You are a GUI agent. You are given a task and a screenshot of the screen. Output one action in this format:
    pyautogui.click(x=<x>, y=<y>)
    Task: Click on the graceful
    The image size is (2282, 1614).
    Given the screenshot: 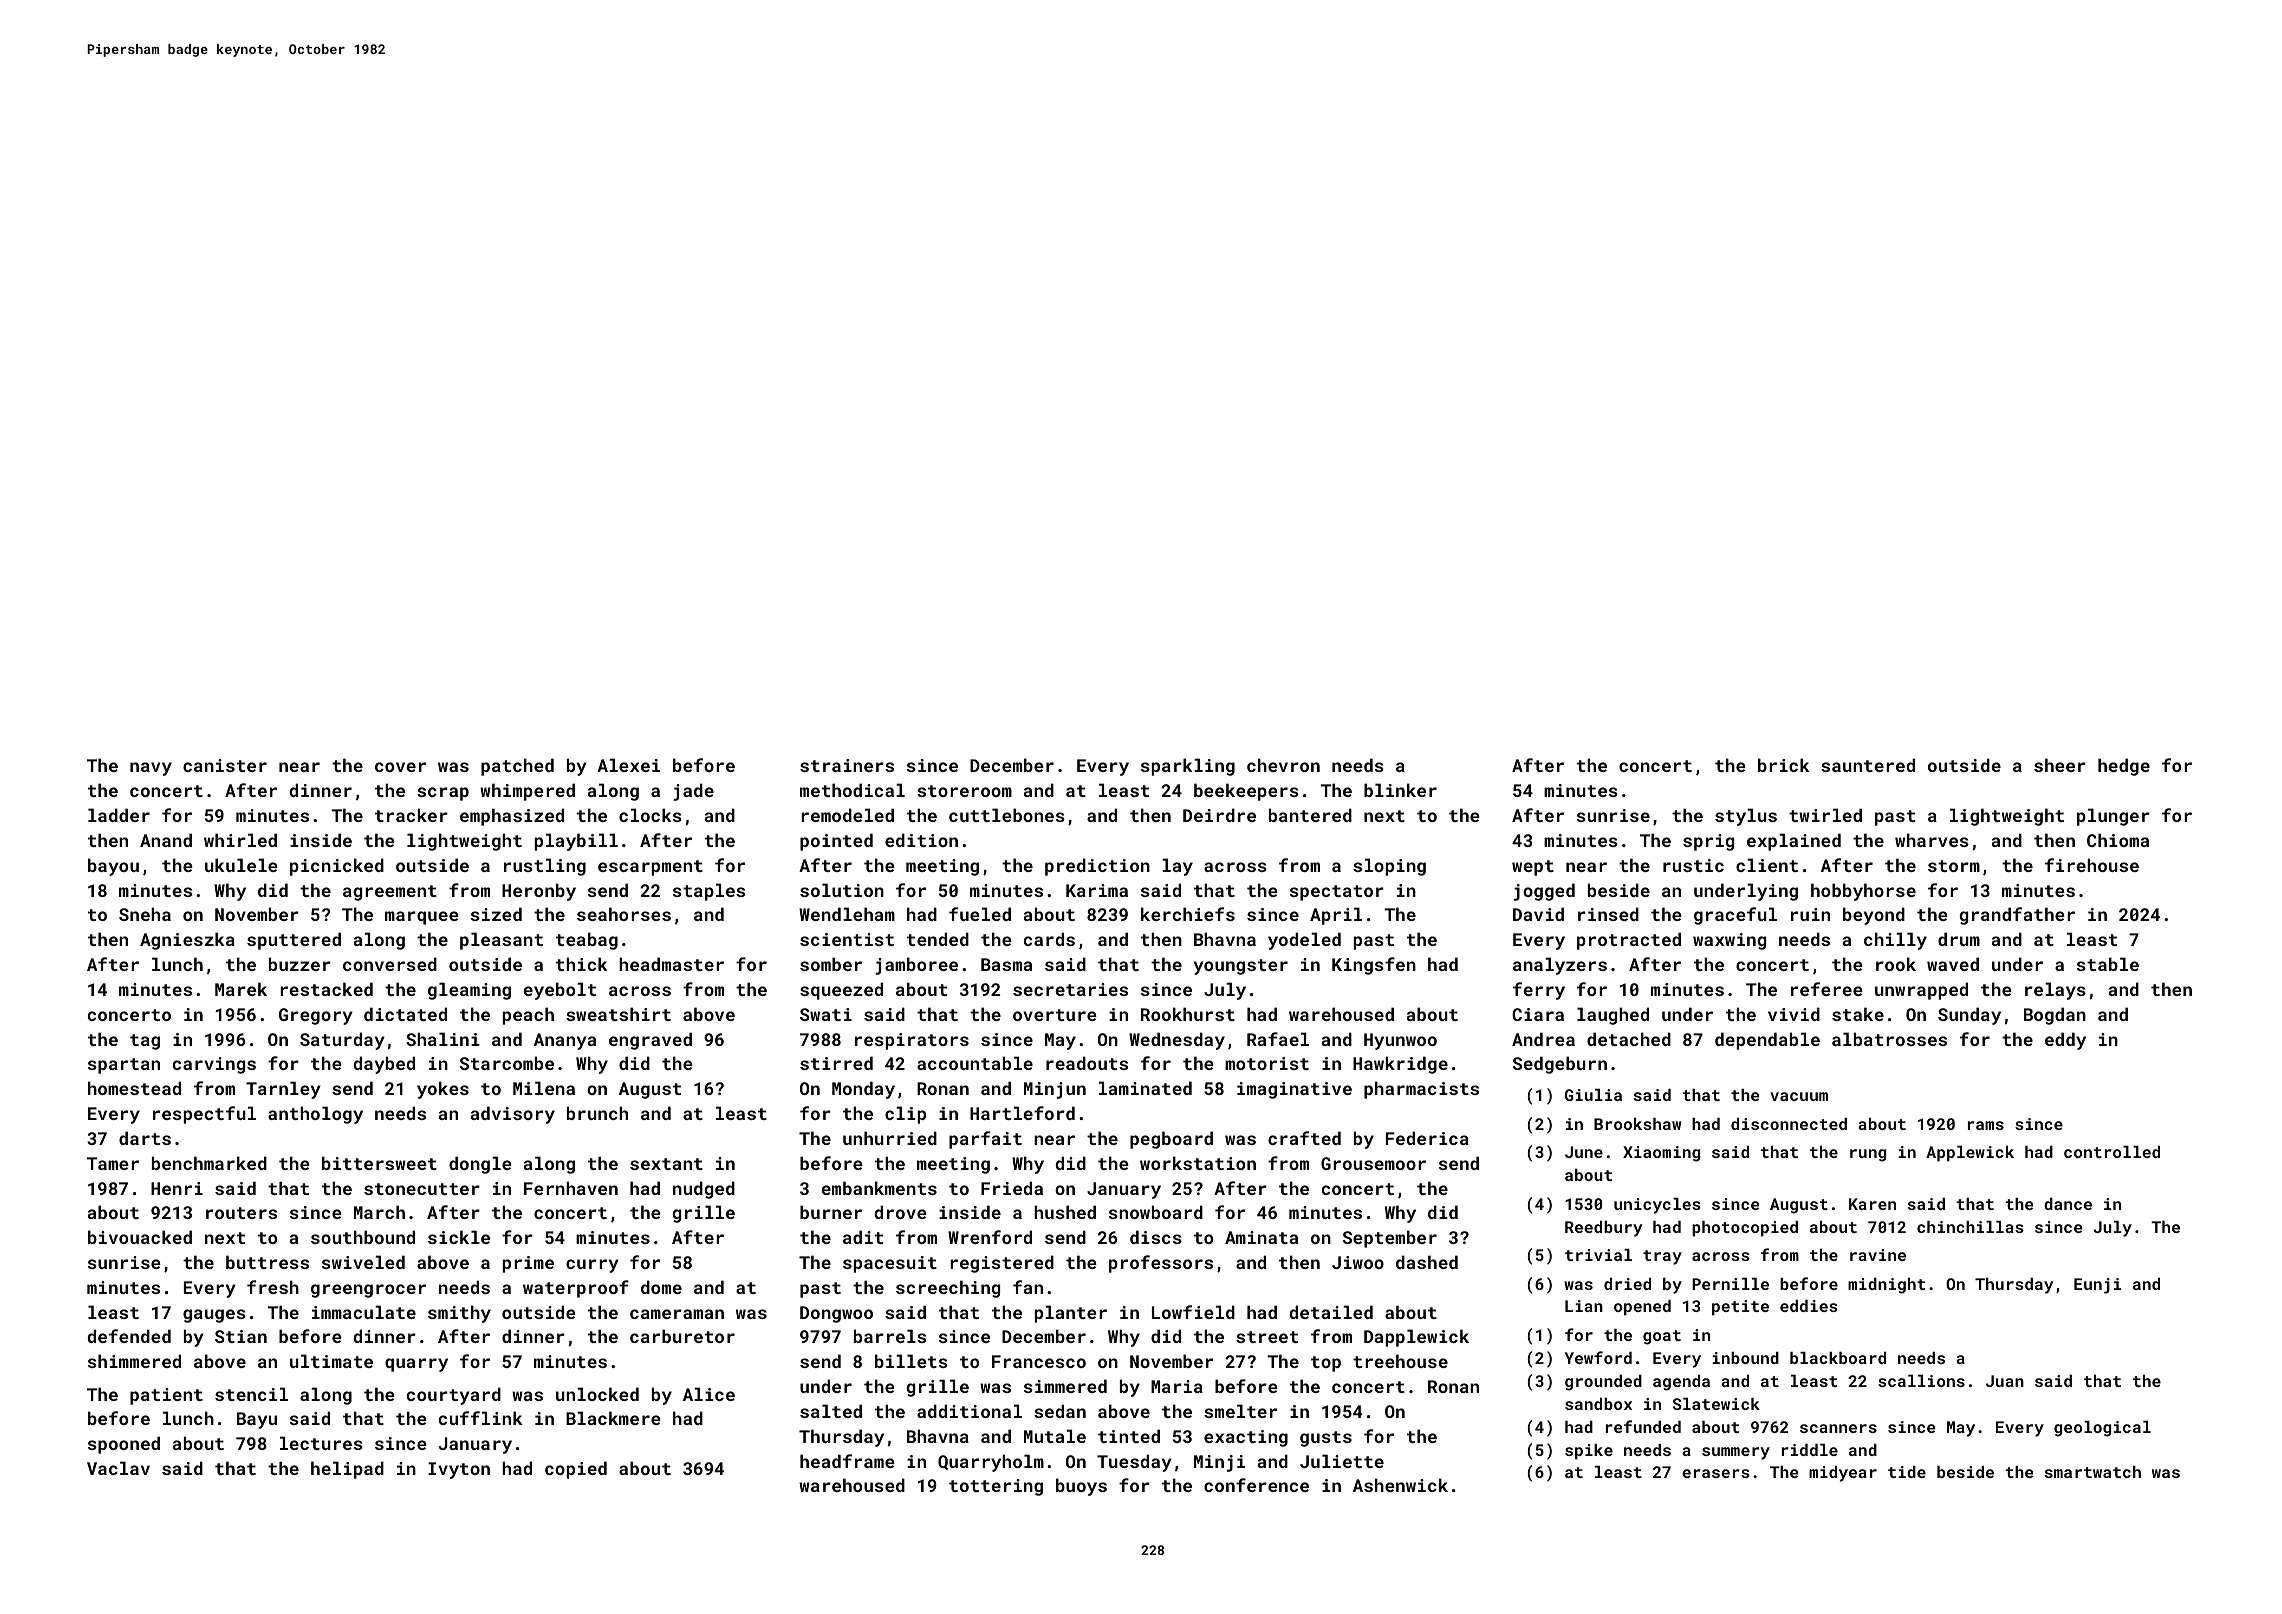 What is the action you would take?
    pyautogui.click(x=1735, y=916)
